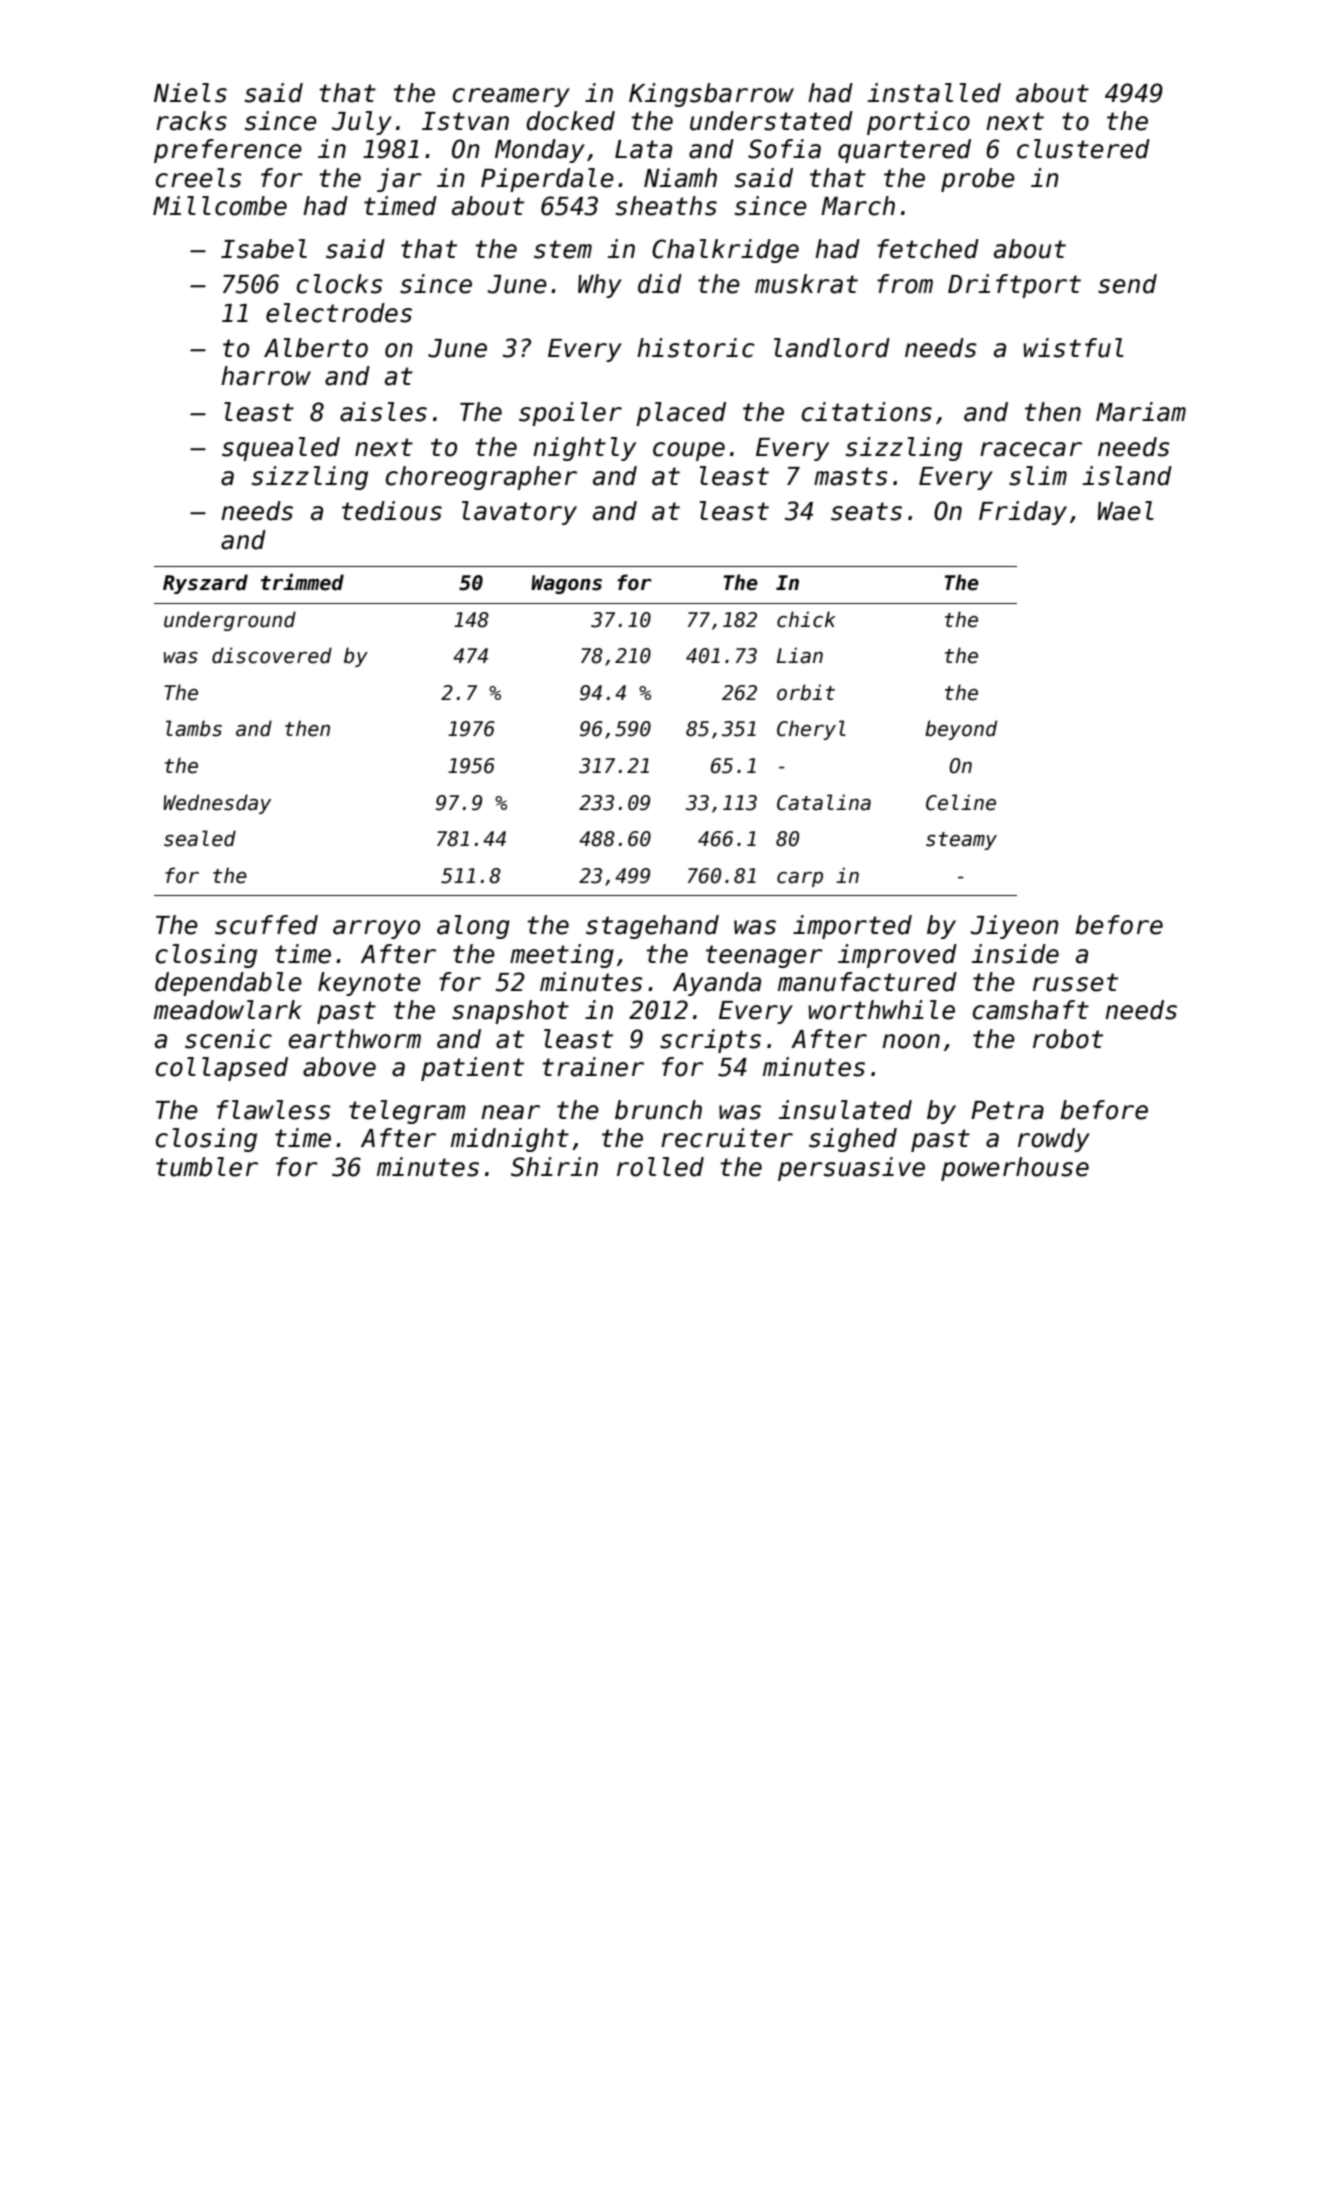 The width and height of the image is (1342, 2211). I want to click on steamy, so click(961, 841).
